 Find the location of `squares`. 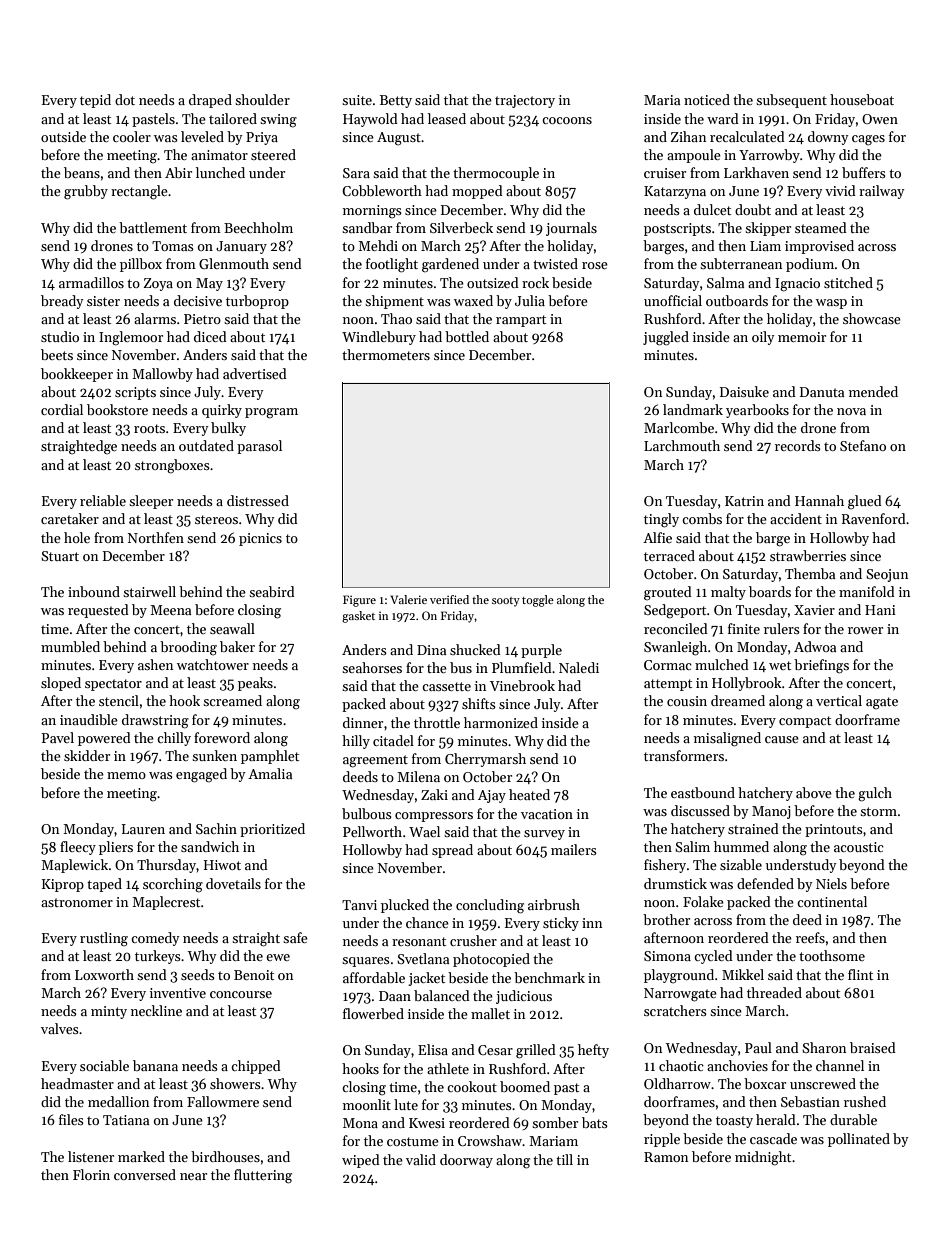

squares is located at coordinates (366, 962).
